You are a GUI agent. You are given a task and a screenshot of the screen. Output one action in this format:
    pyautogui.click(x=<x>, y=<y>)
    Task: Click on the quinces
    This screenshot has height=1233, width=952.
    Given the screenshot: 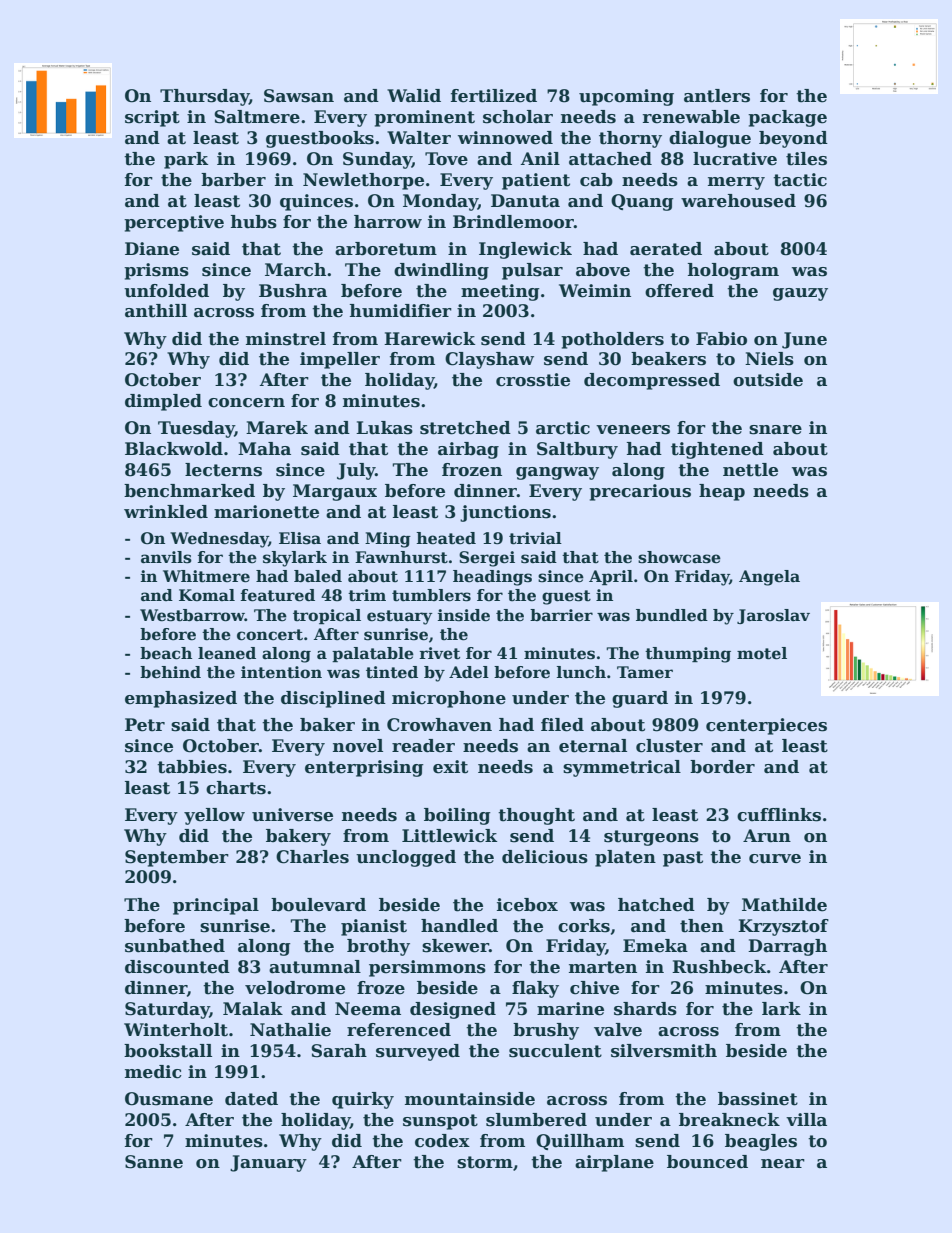 What is the action you would take?
    pyautogui.click(x=316, y=202)
